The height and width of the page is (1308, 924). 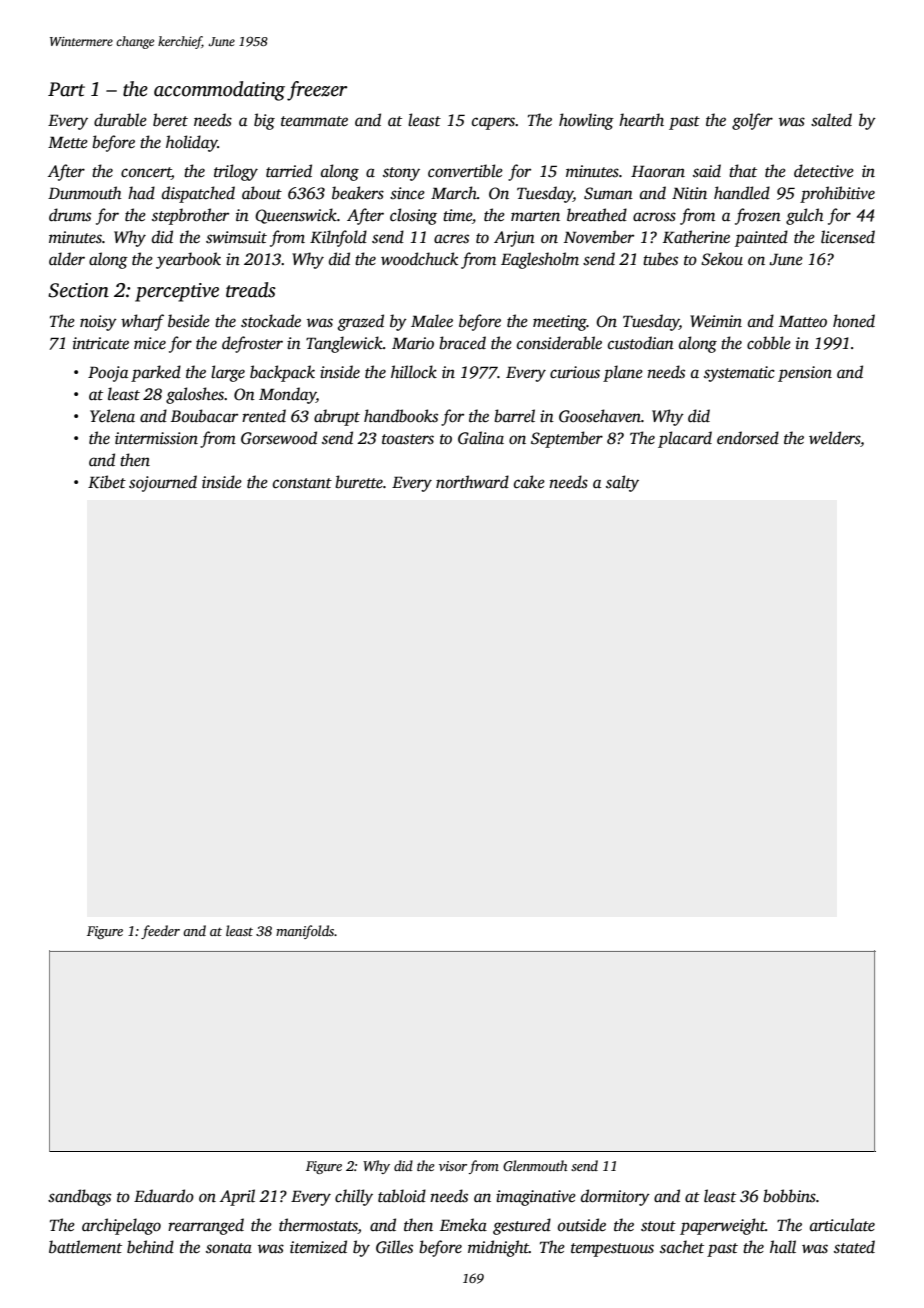 What do you see at coordinates (641, 343) in the page?
I see `custodian` at bounding box center [641, 343].
